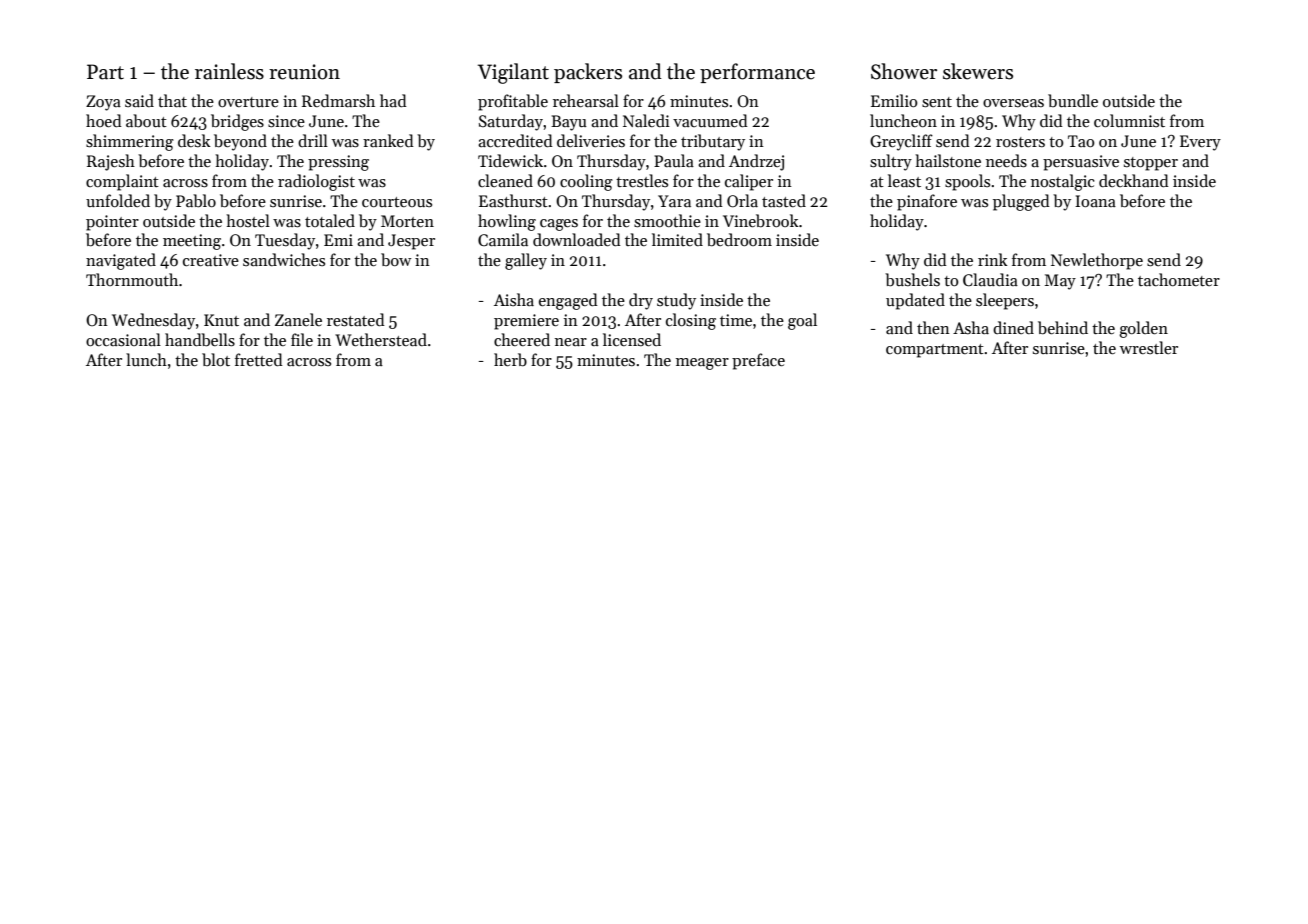  Describe the element at coordinates (1097, 261) in the screenshot. I see `Newlethorpe` at that location.
